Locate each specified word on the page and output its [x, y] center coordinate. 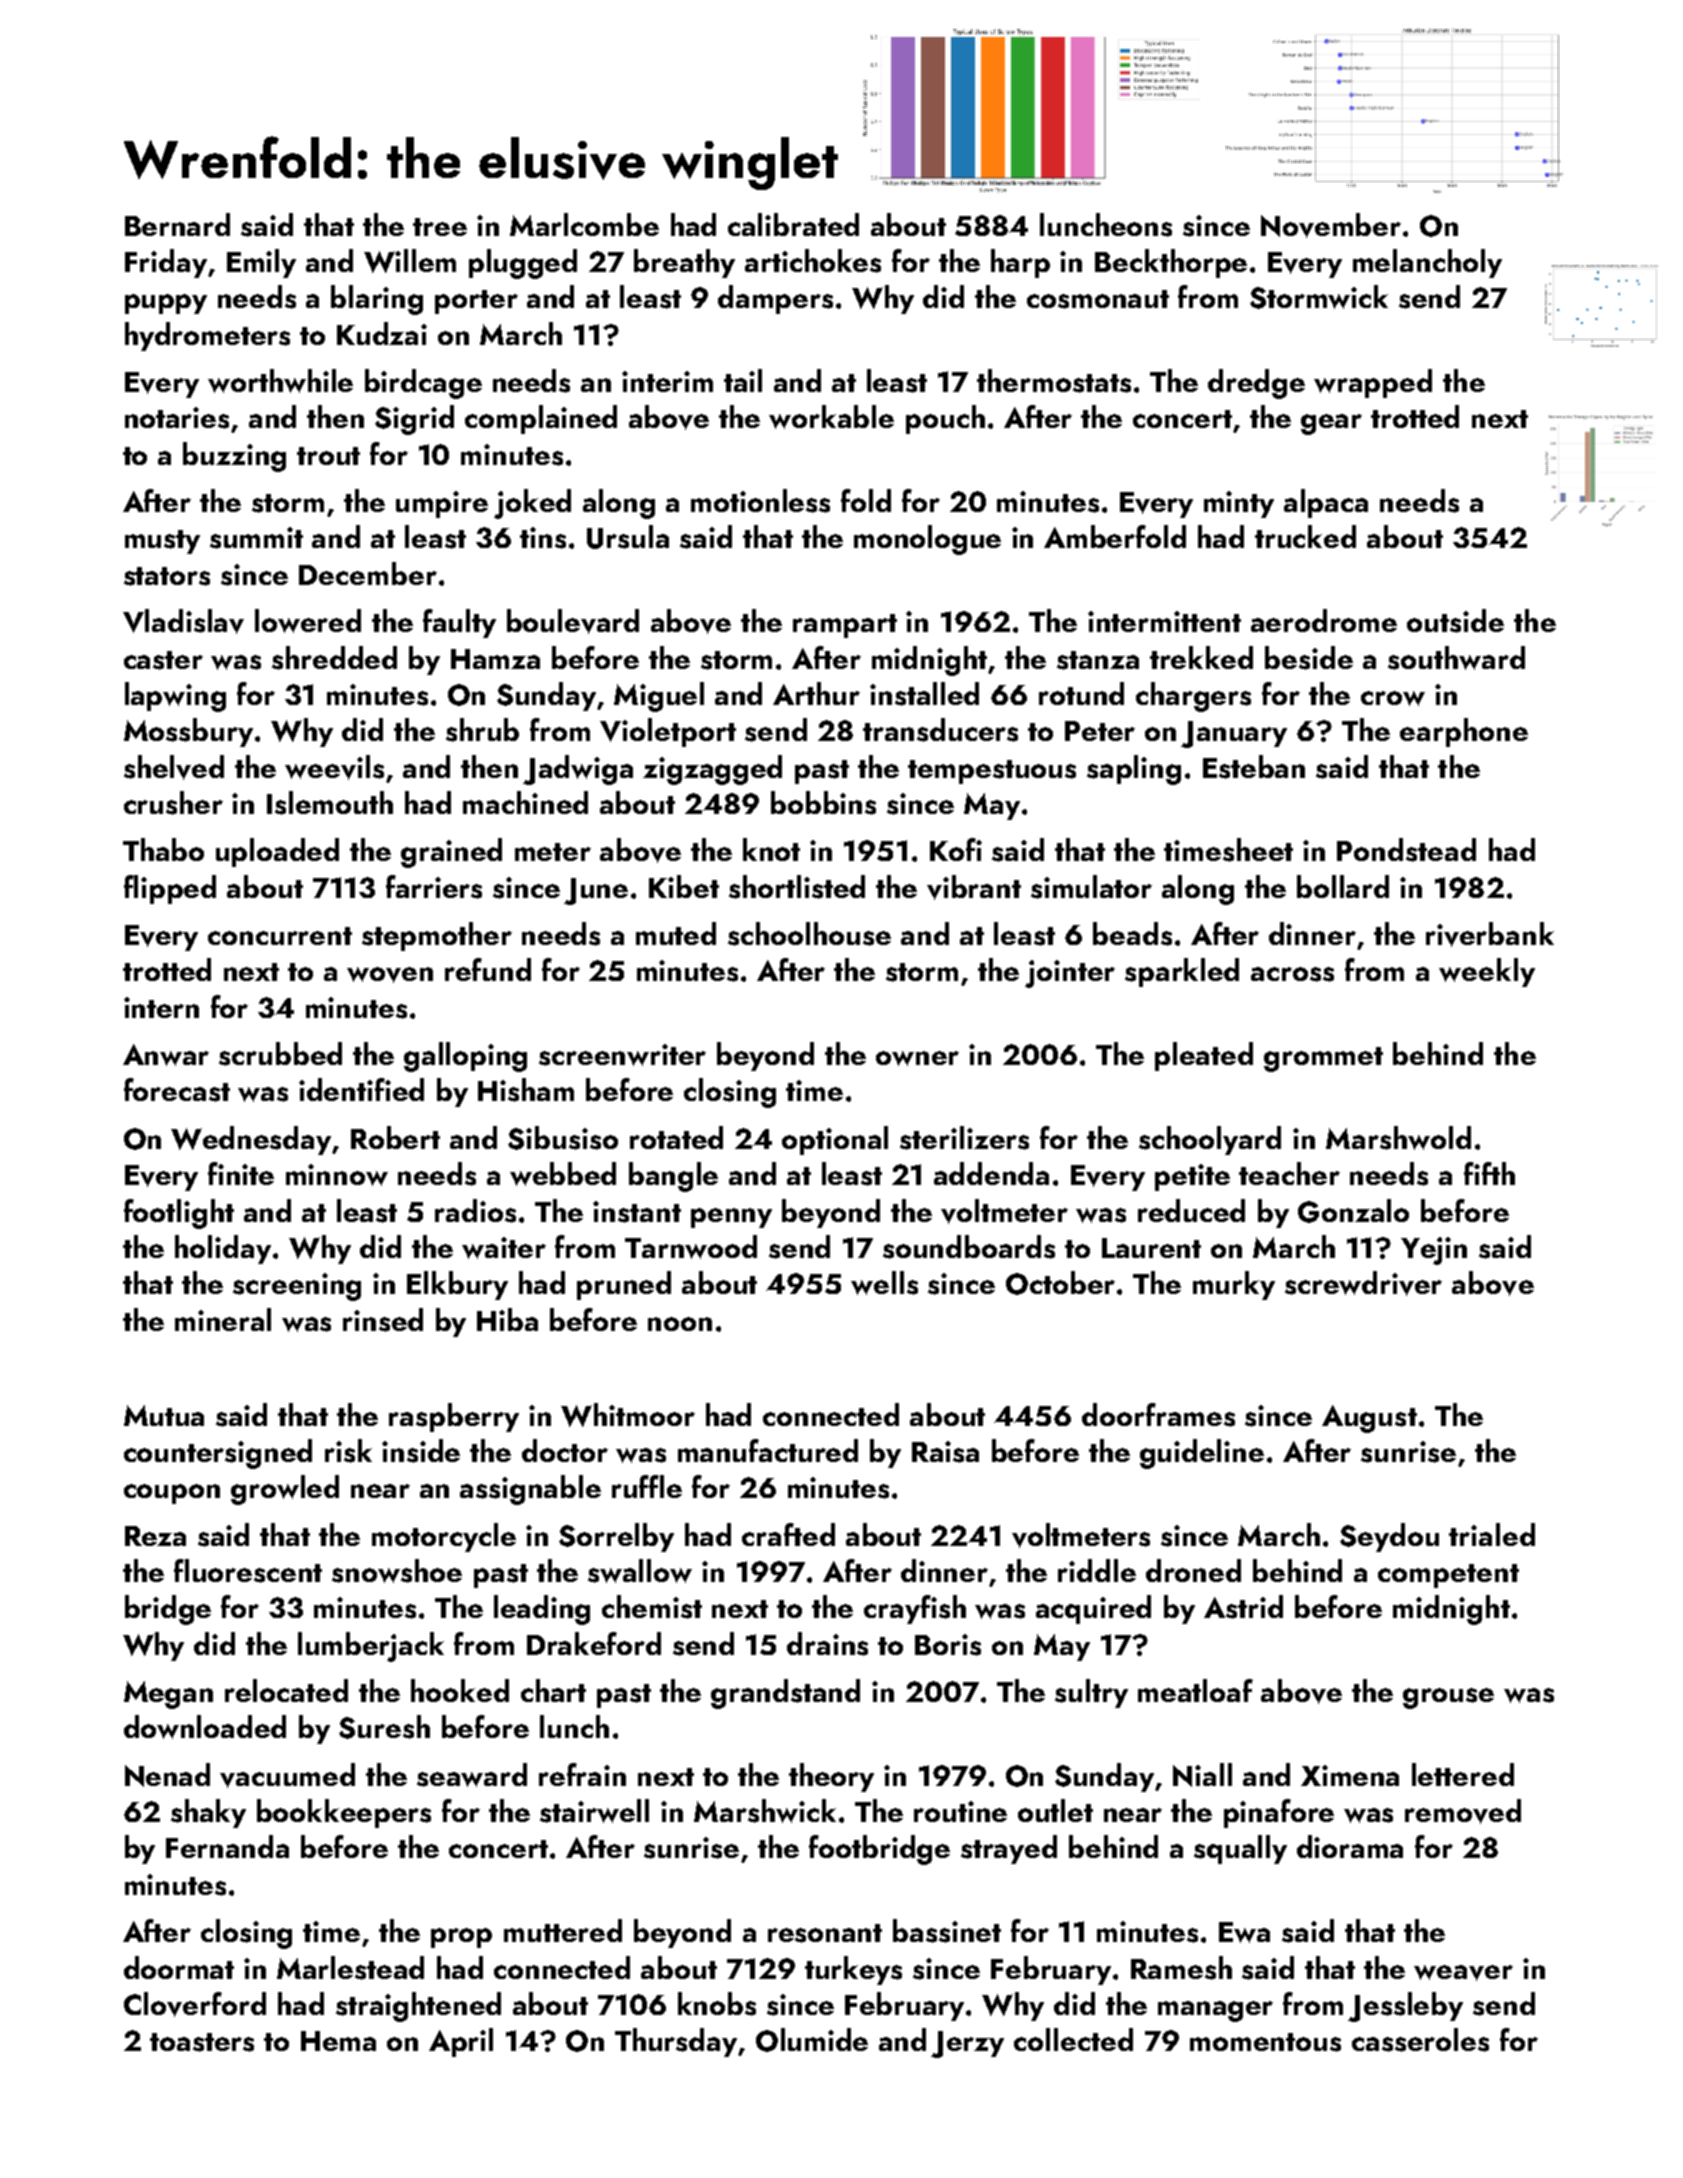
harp [1020, 263]
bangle [673, 1177]
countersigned [218, 1454]
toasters [202, 2042]
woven [390, 975]
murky [1234, 1285]
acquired [1093, 1609]
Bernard [177, 224]
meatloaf [1195, 1690]
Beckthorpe [1171, 263]
